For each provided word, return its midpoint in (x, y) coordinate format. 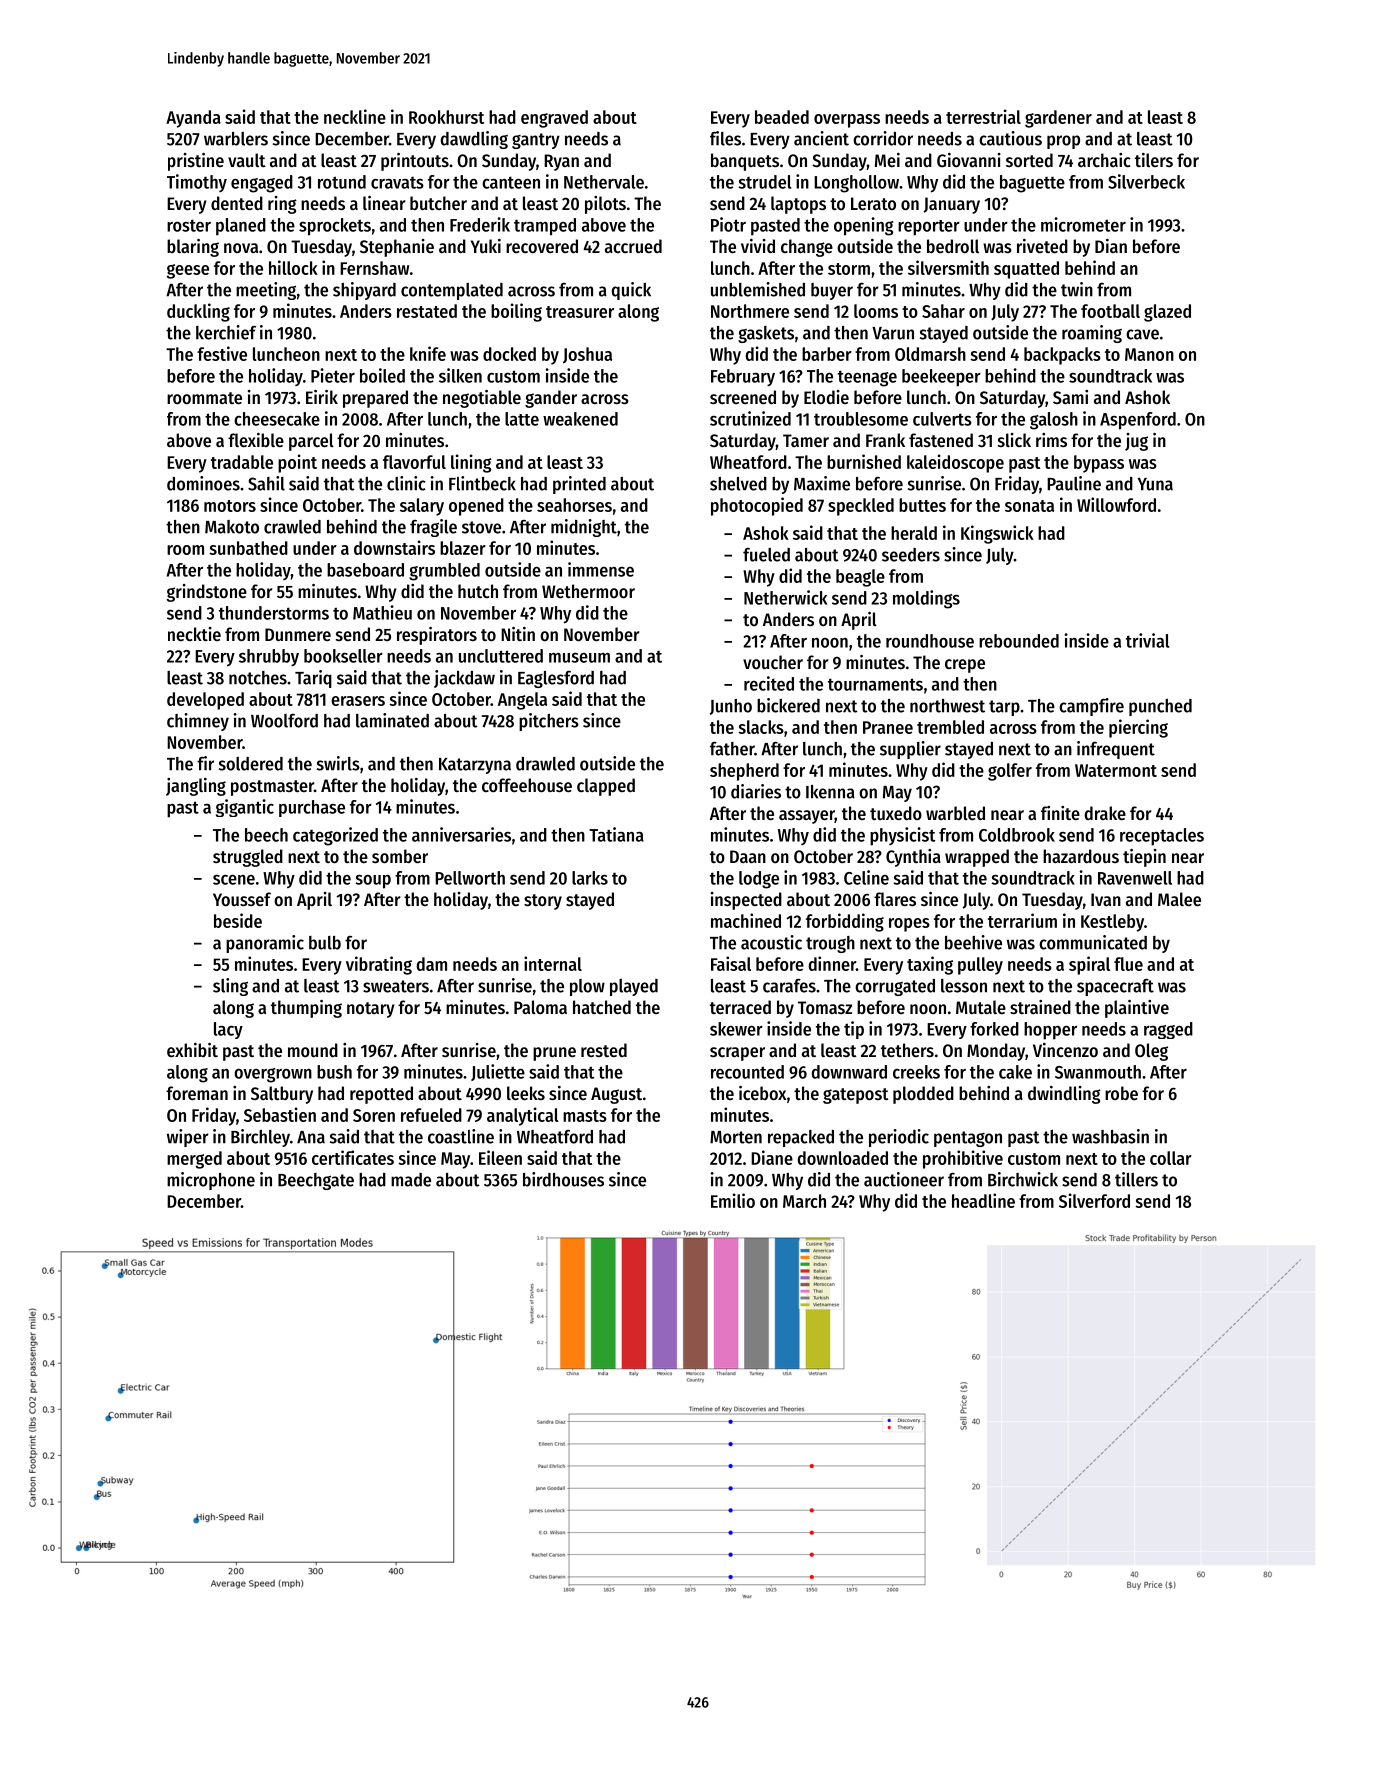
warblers (236, 139)
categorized (335, 836)
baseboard (365, 570)
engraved (554, 119)
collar (1171, 1158)
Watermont (1116, 770)
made (411, 1180)
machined (746, 920)
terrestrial (983, 116)
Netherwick (785, 597)
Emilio (733, 1200)
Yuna (1155, 484)
